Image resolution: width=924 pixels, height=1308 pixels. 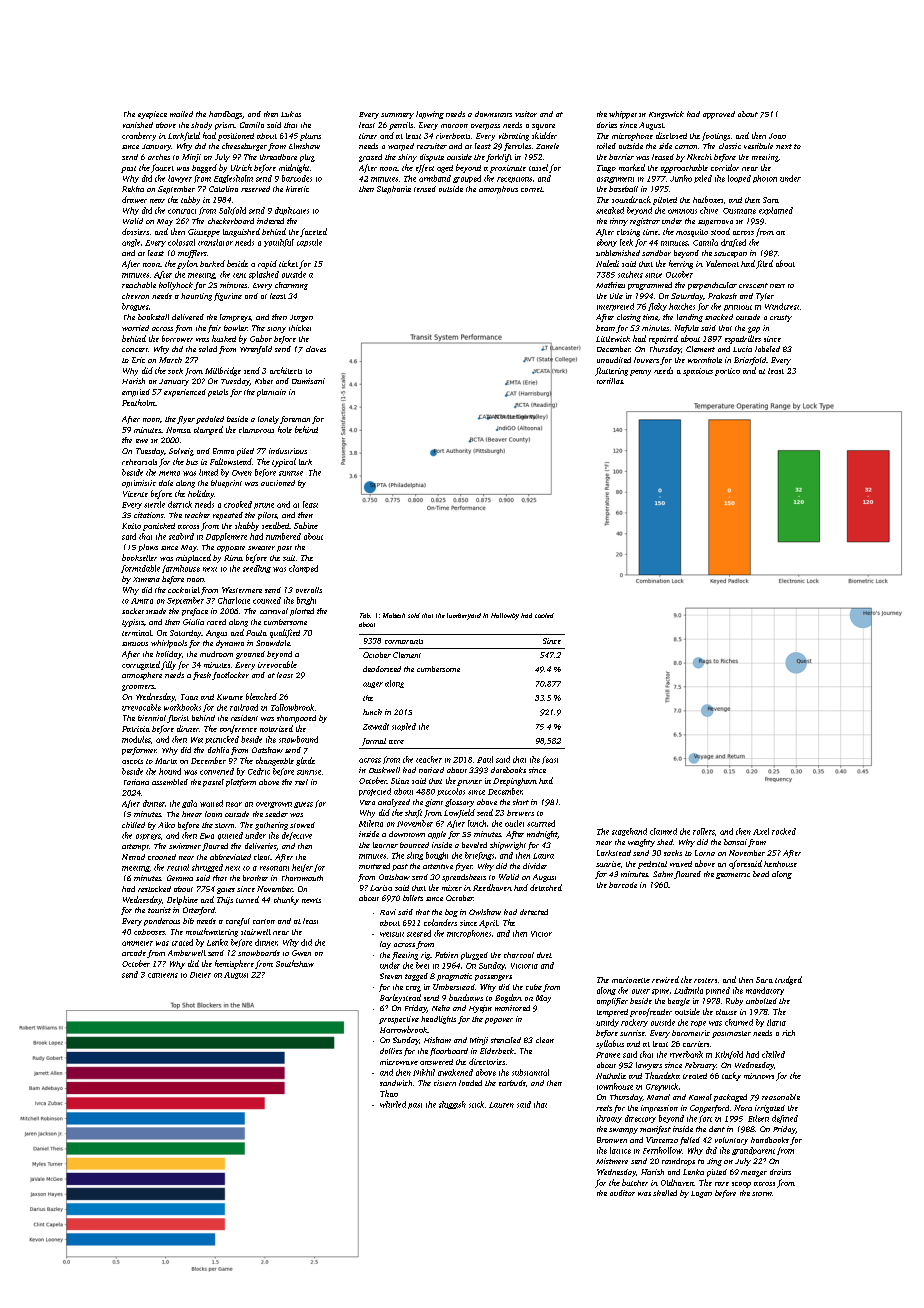 What do you see at coordinates (381, 888) in the document?
I see `Larisa` at bounding box center [381, 888].
